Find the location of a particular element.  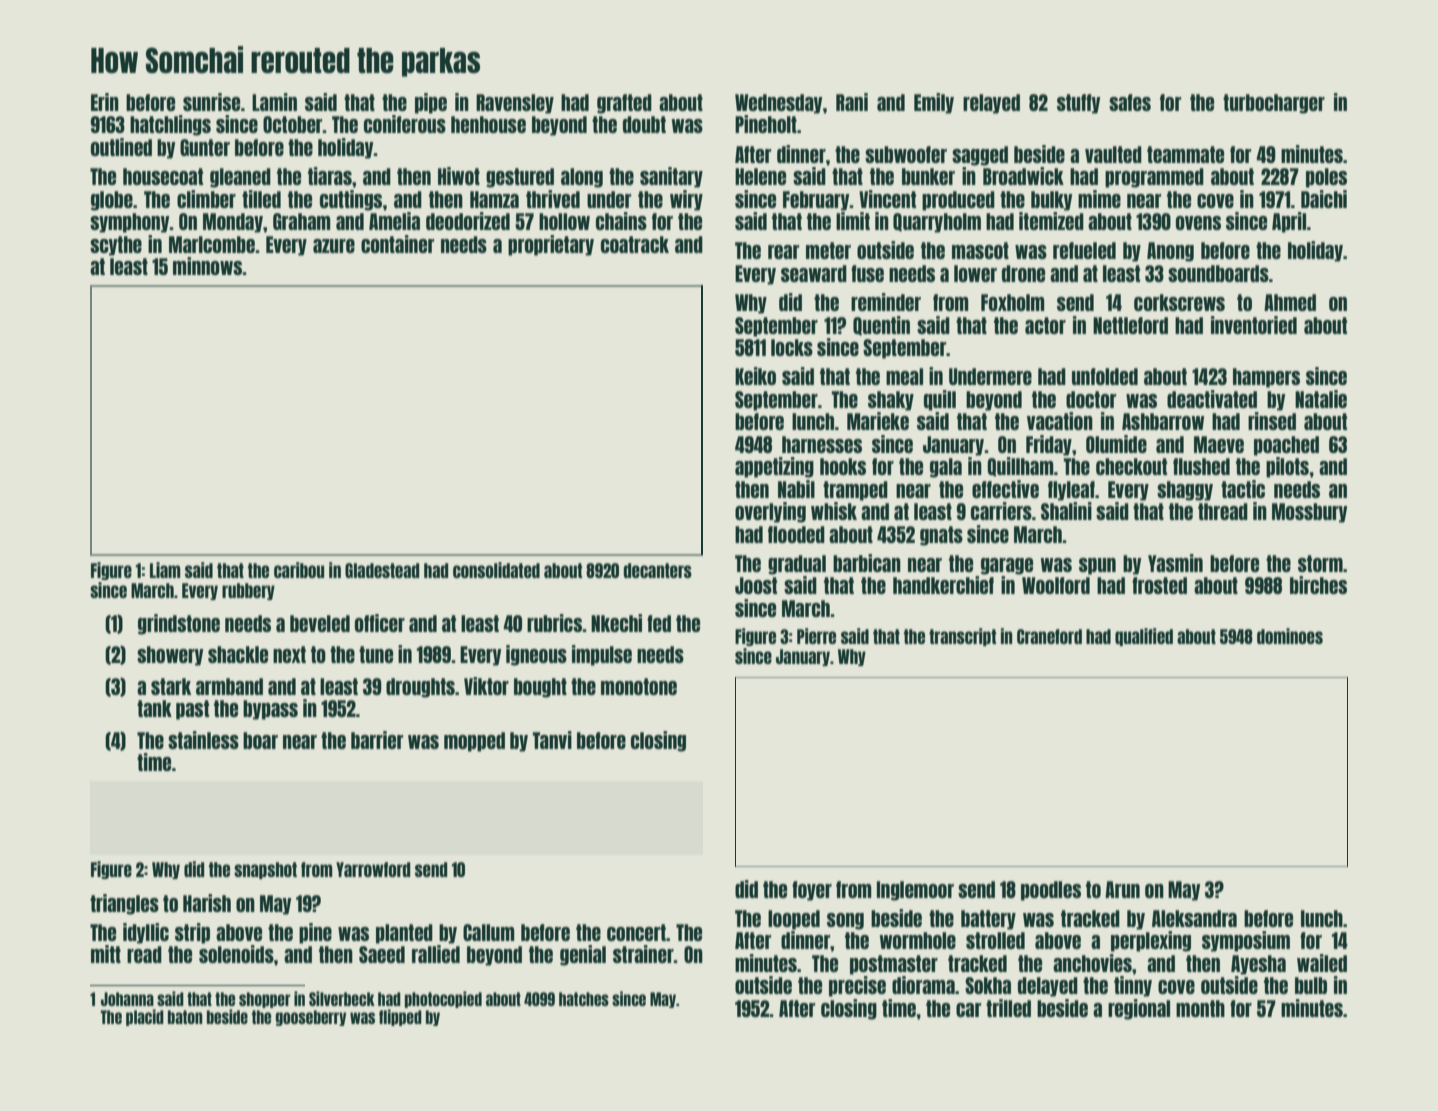

safes is located at coordinates (1130, 102).
